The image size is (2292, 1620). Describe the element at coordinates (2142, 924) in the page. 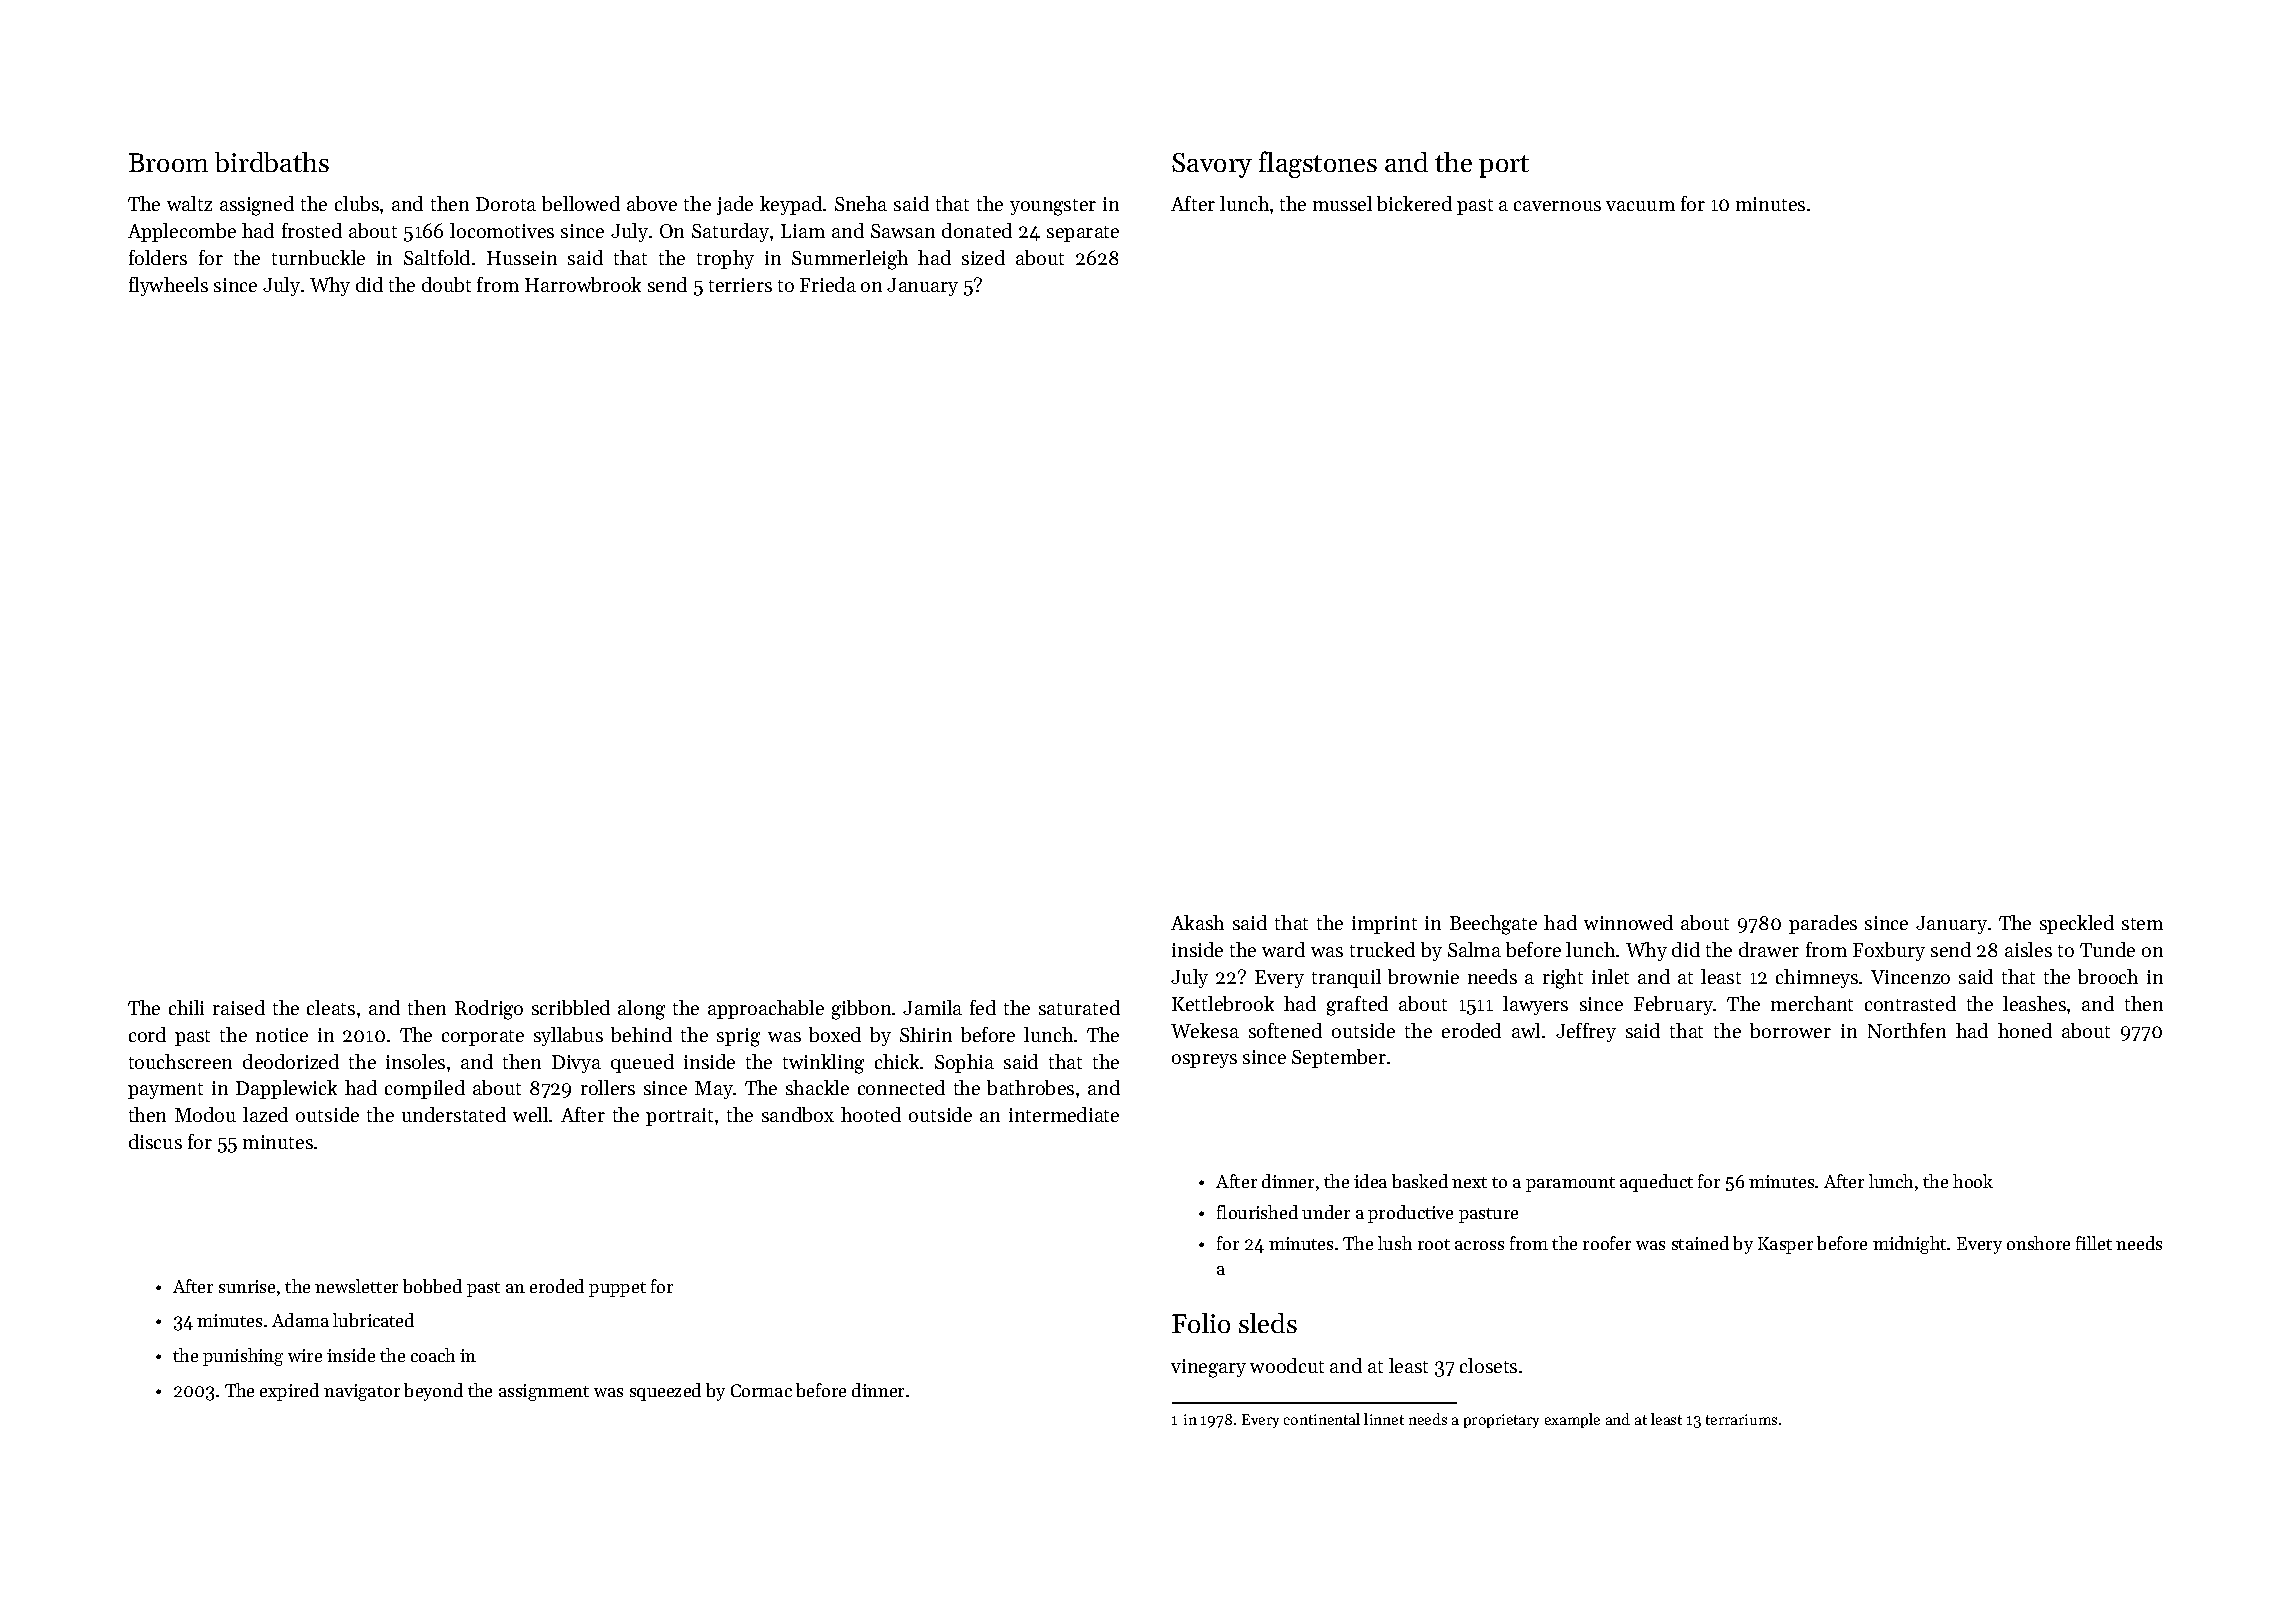

I see `stem` at that location.
